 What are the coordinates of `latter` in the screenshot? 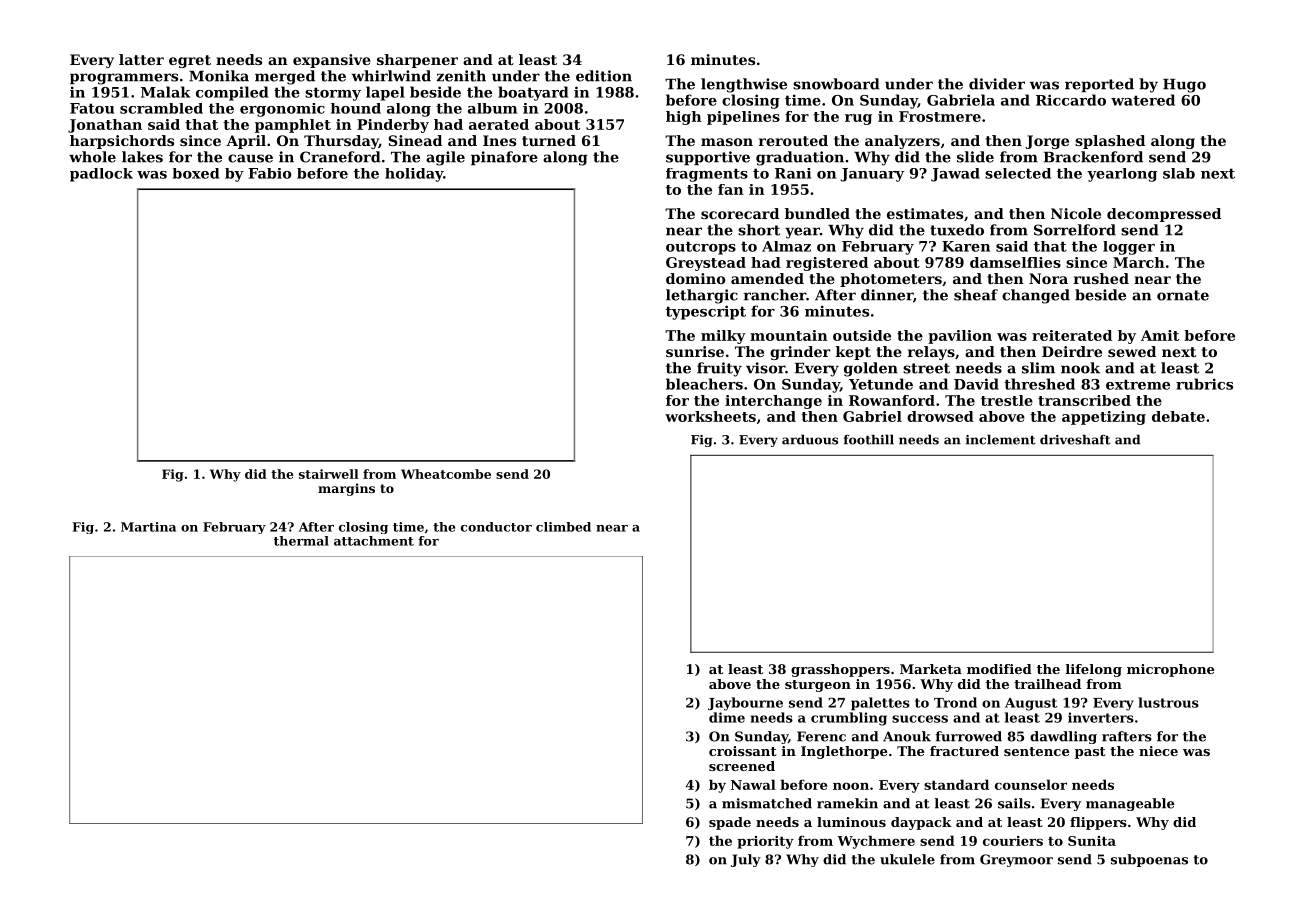 It's located at (141, 59).
